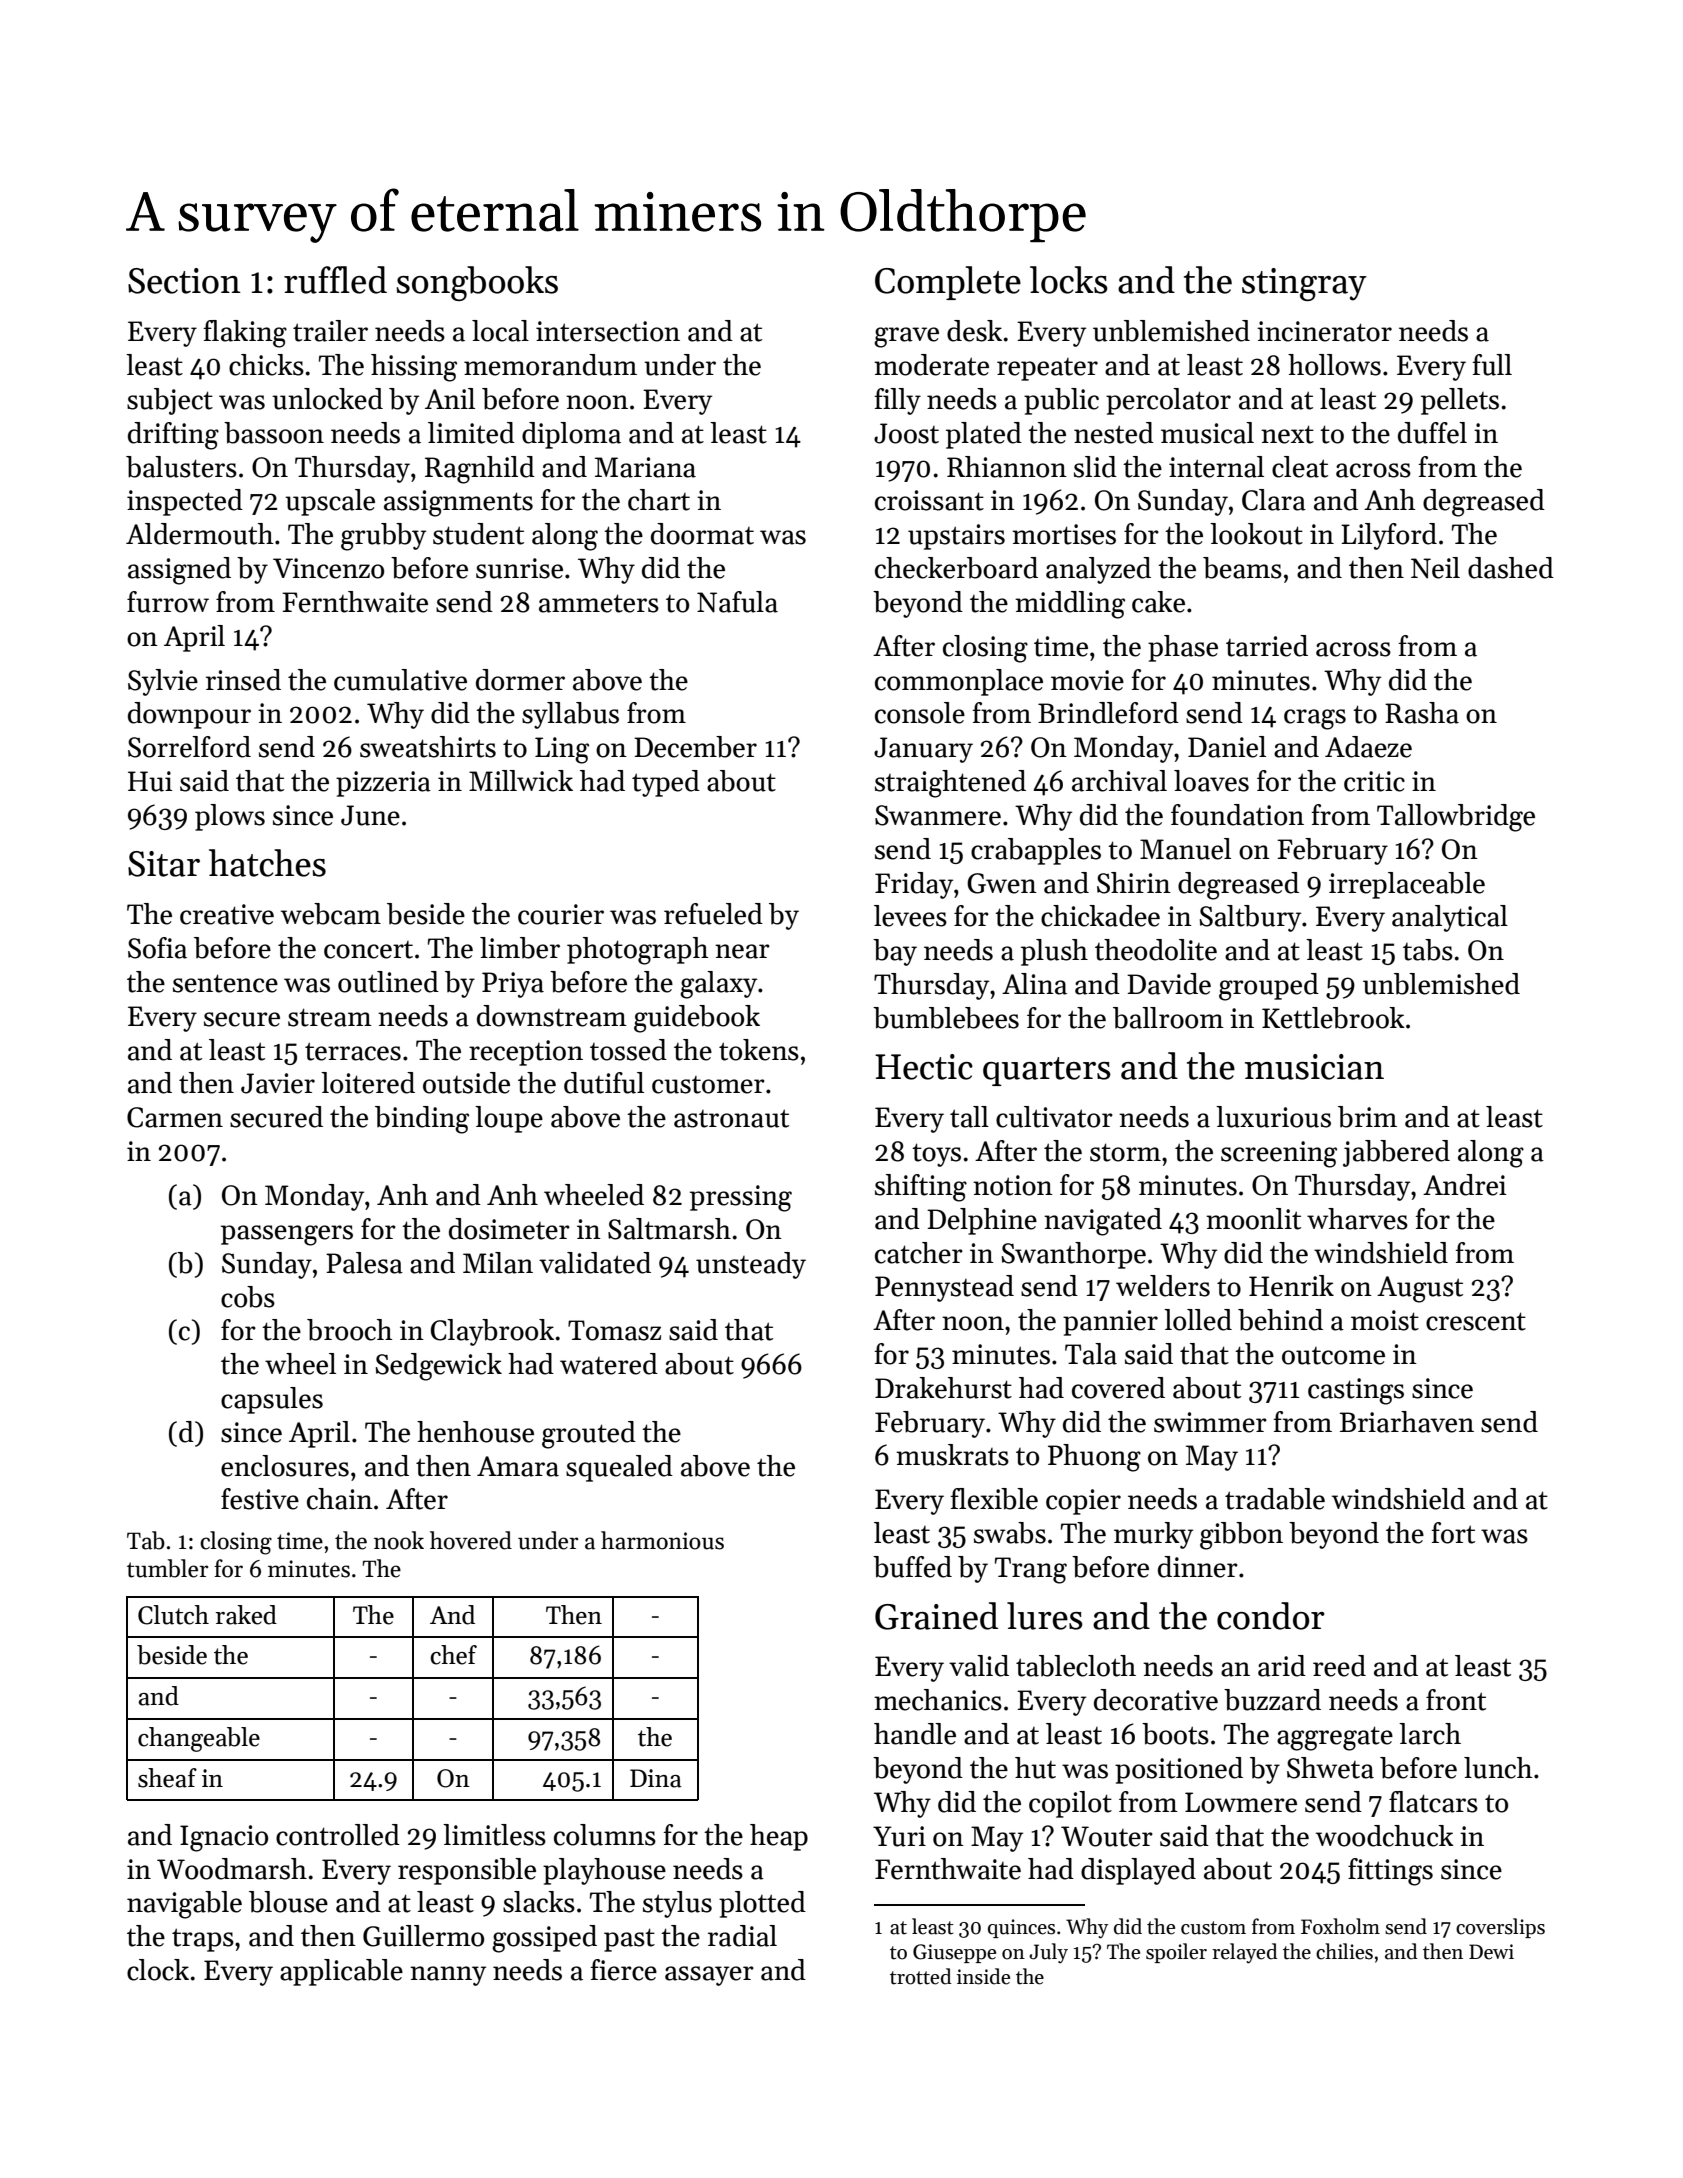 This screenshot has width=1683, height=2178. Describe the element at coordinates (1304, 284) in the screenshot. I see `stingray` at that location.
